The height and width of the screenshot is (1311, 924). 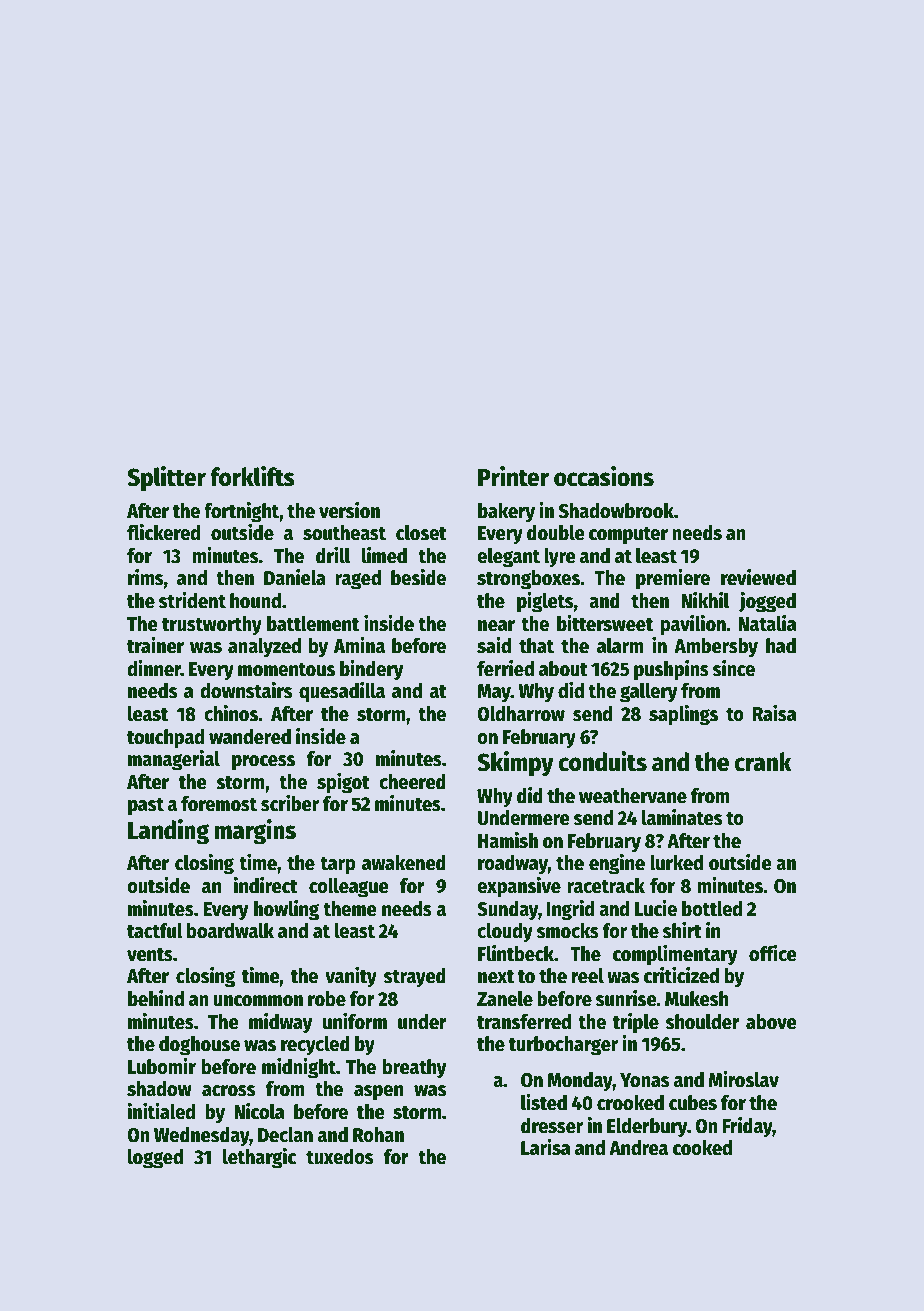 What do you see at coordinates (259, 1158) in the screenshot?
I see `lethargic` at bounding box center [259, 1158].
